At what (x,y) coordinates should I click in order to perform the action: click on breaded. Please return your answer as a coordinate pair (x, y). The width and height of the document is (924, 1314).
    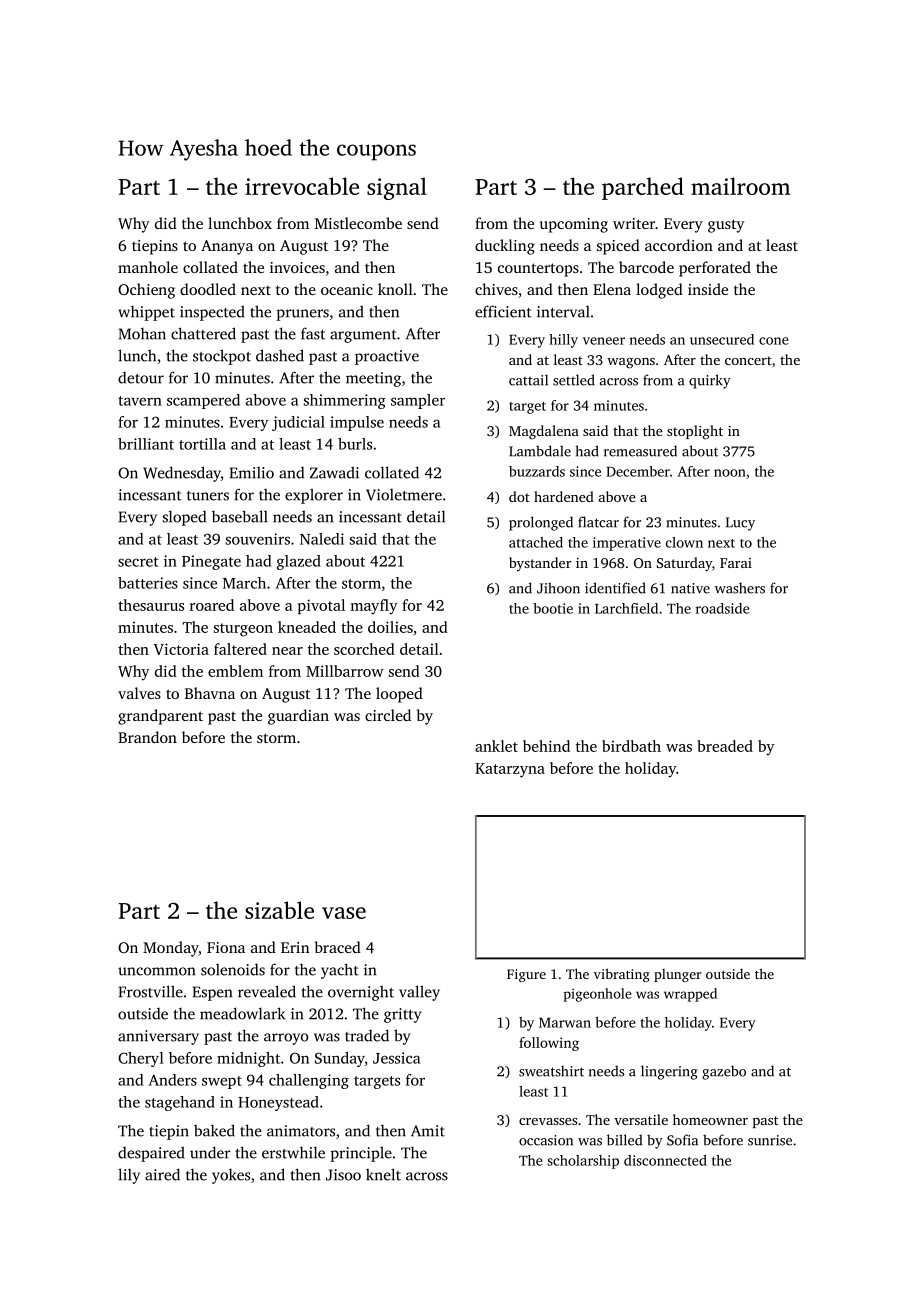
    Looking at the image, I should click on (725, 746).
